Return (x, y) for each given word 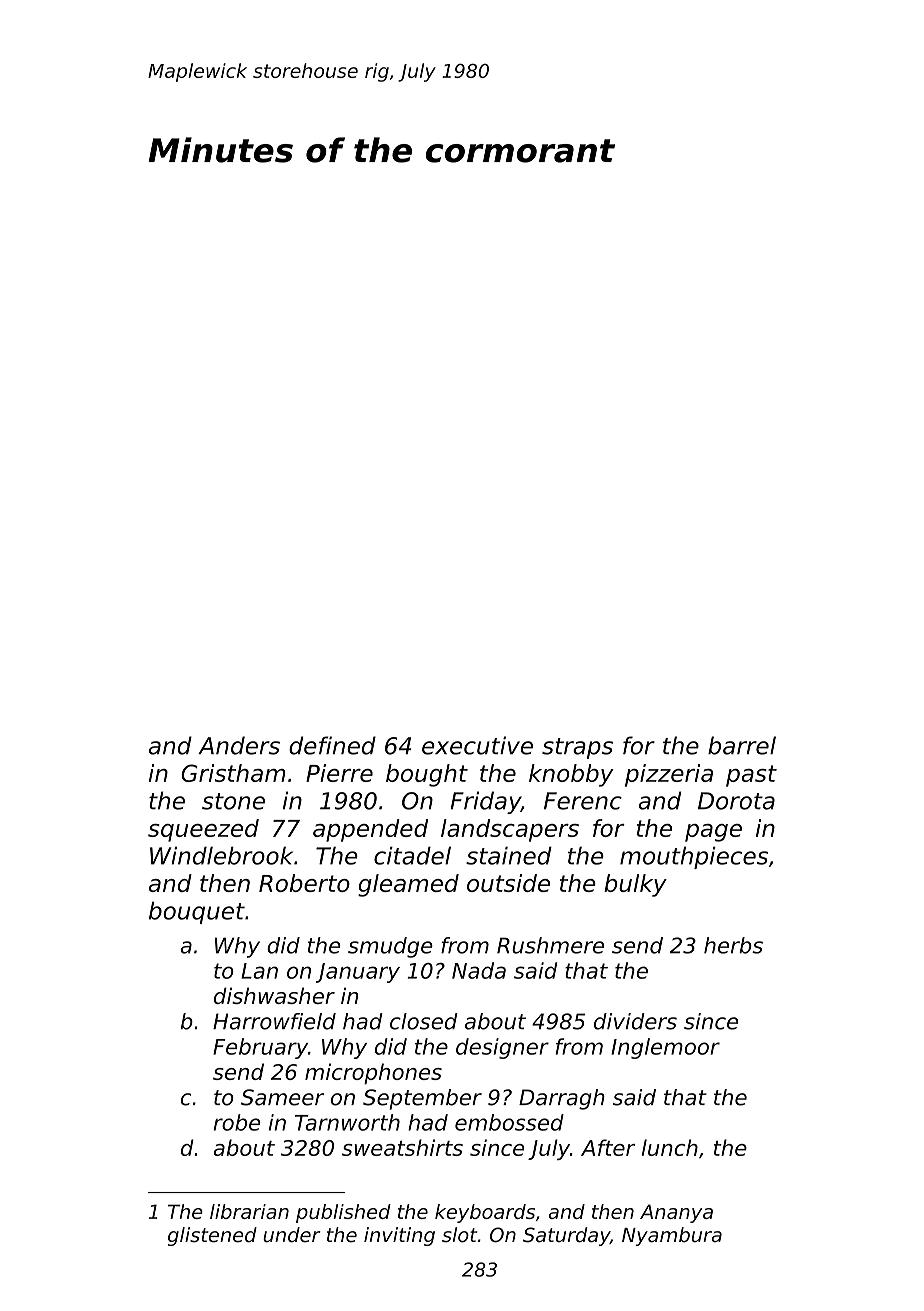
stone (233, 801)
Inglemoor (665, 1048)
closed (424, 1021)
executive (477, 745)
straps (577, 748)
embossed (509, 1122)
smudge (390, 947)
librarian (249, 1211)
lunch (670, 1147)
